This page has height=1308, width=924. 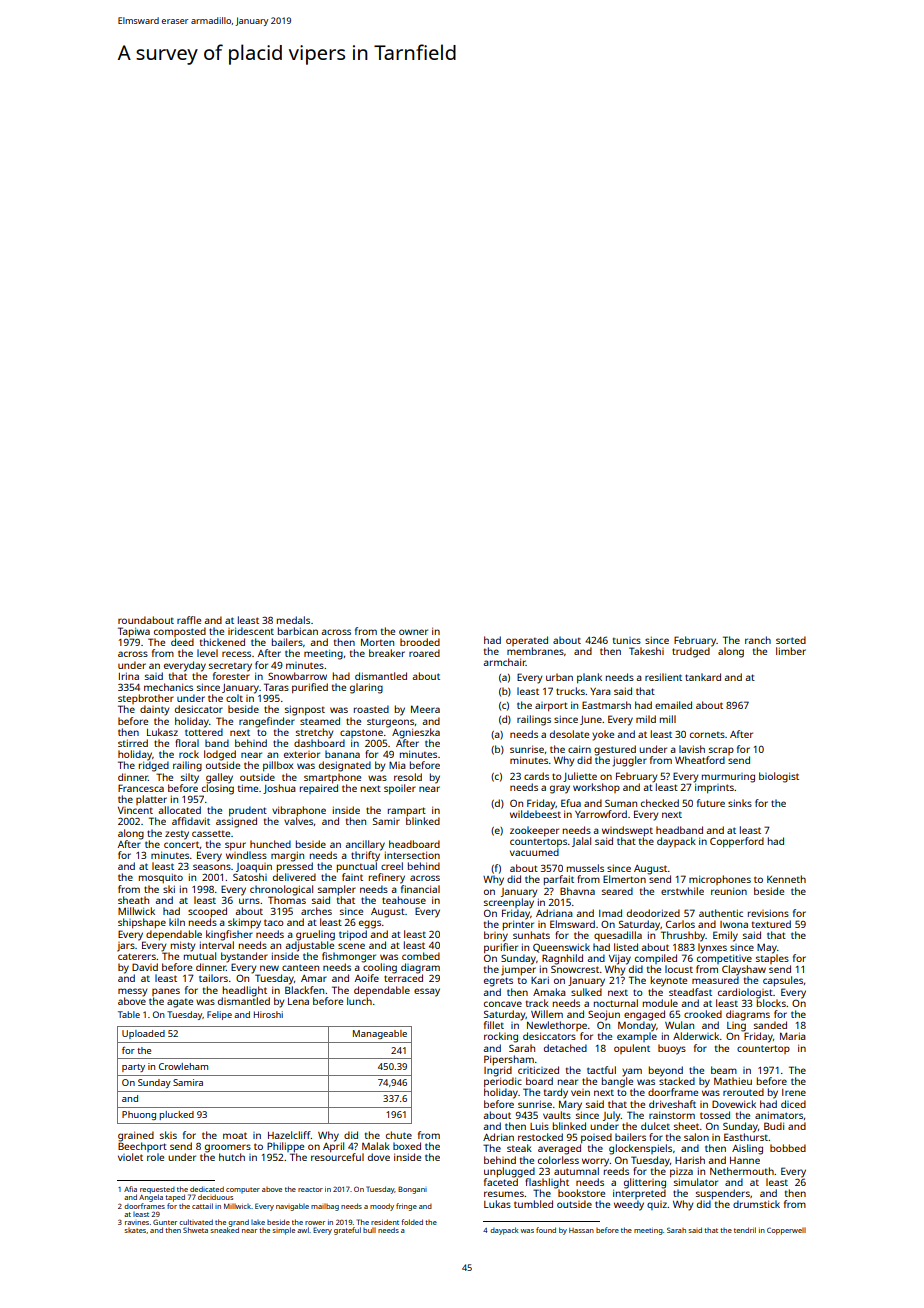 I want to click on owner, so click(x=413, y=632).
